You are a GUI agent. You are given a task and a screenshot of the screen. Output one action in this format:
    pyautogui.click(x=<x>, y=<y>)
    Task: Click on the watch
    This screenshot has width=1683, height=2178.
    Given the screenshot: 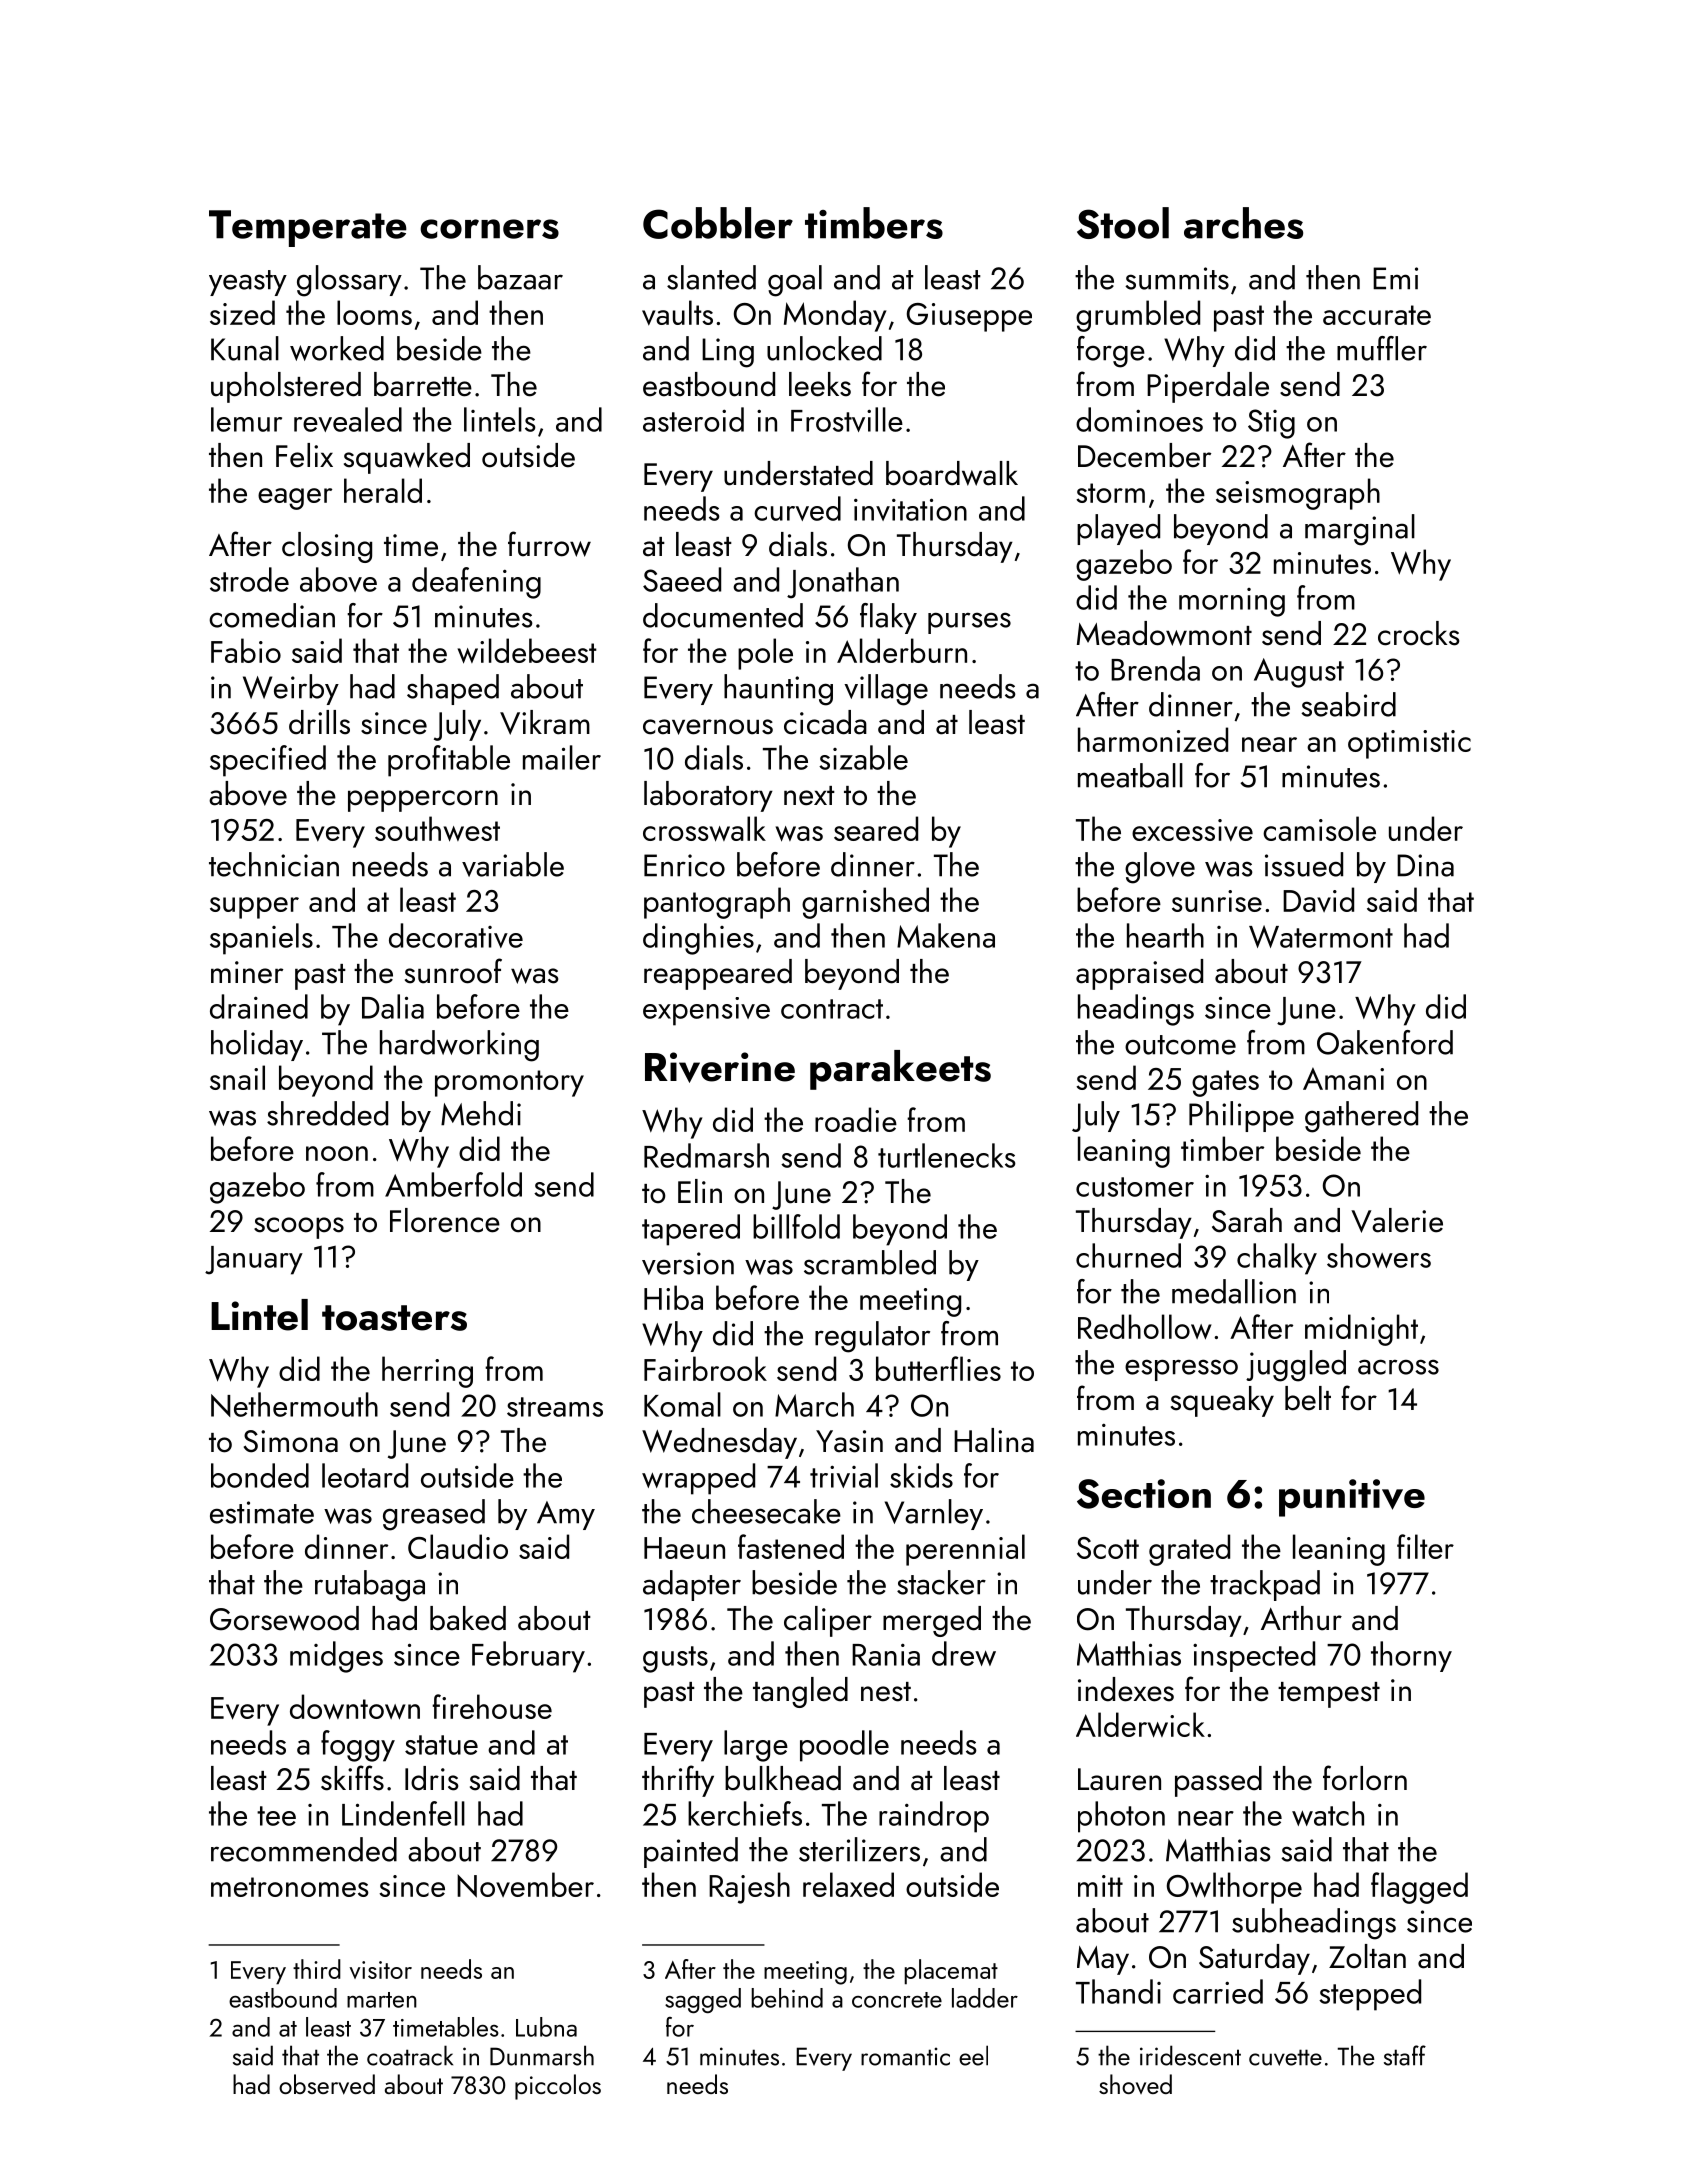 What is the action you would take?
    pyautogui.click(x=1328, y=1813)
